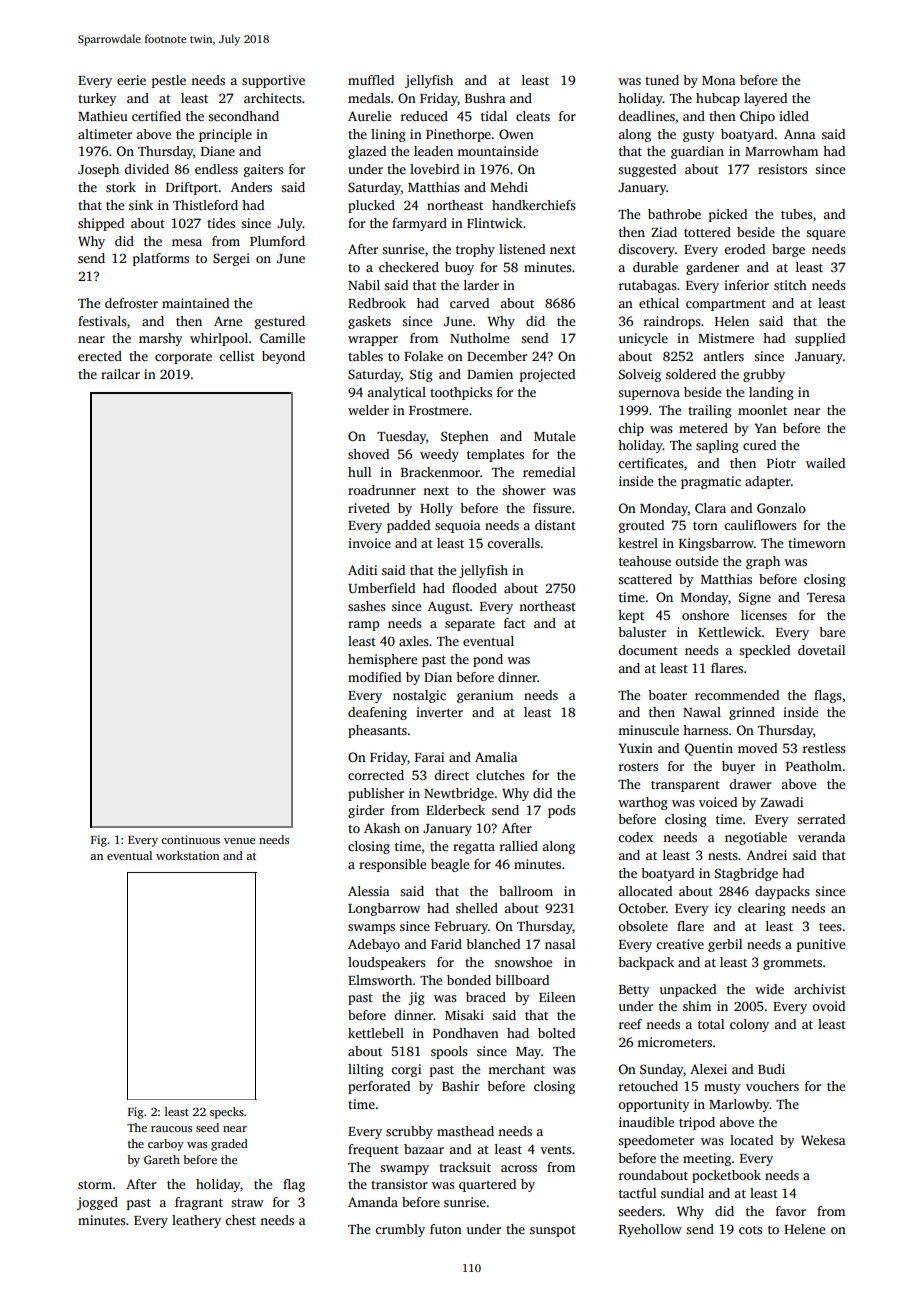 This screenshot has height=1308, width=924. I want to click on spools, so click(449, 1052).
